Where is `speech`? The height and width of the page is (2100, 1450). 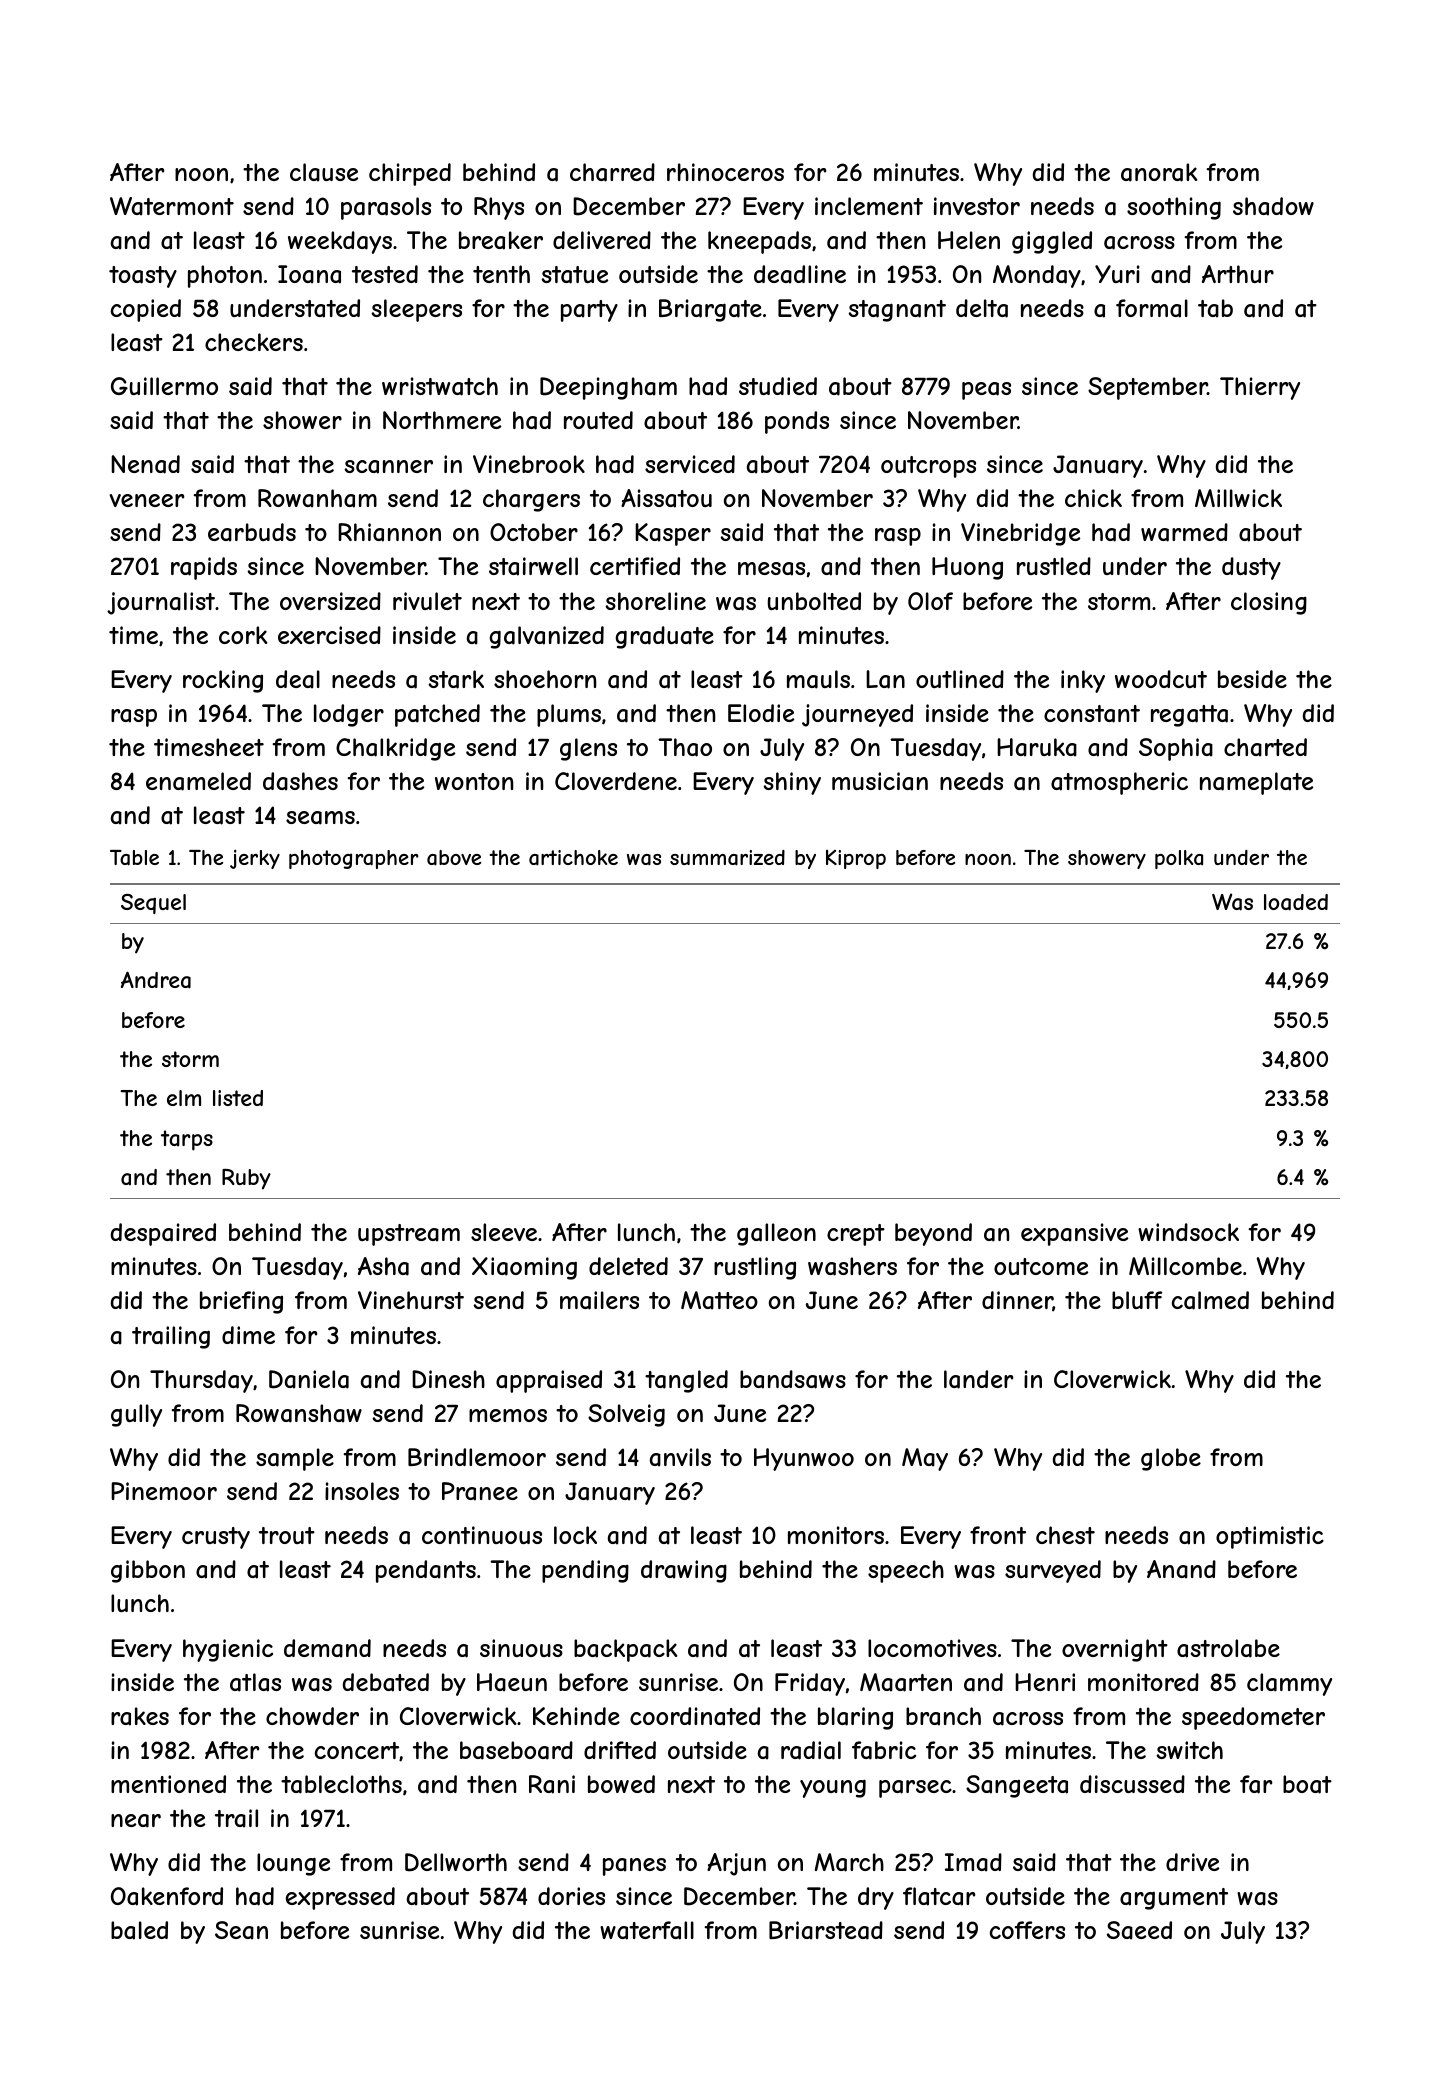
speech is located at coordinates (906, 1571).
